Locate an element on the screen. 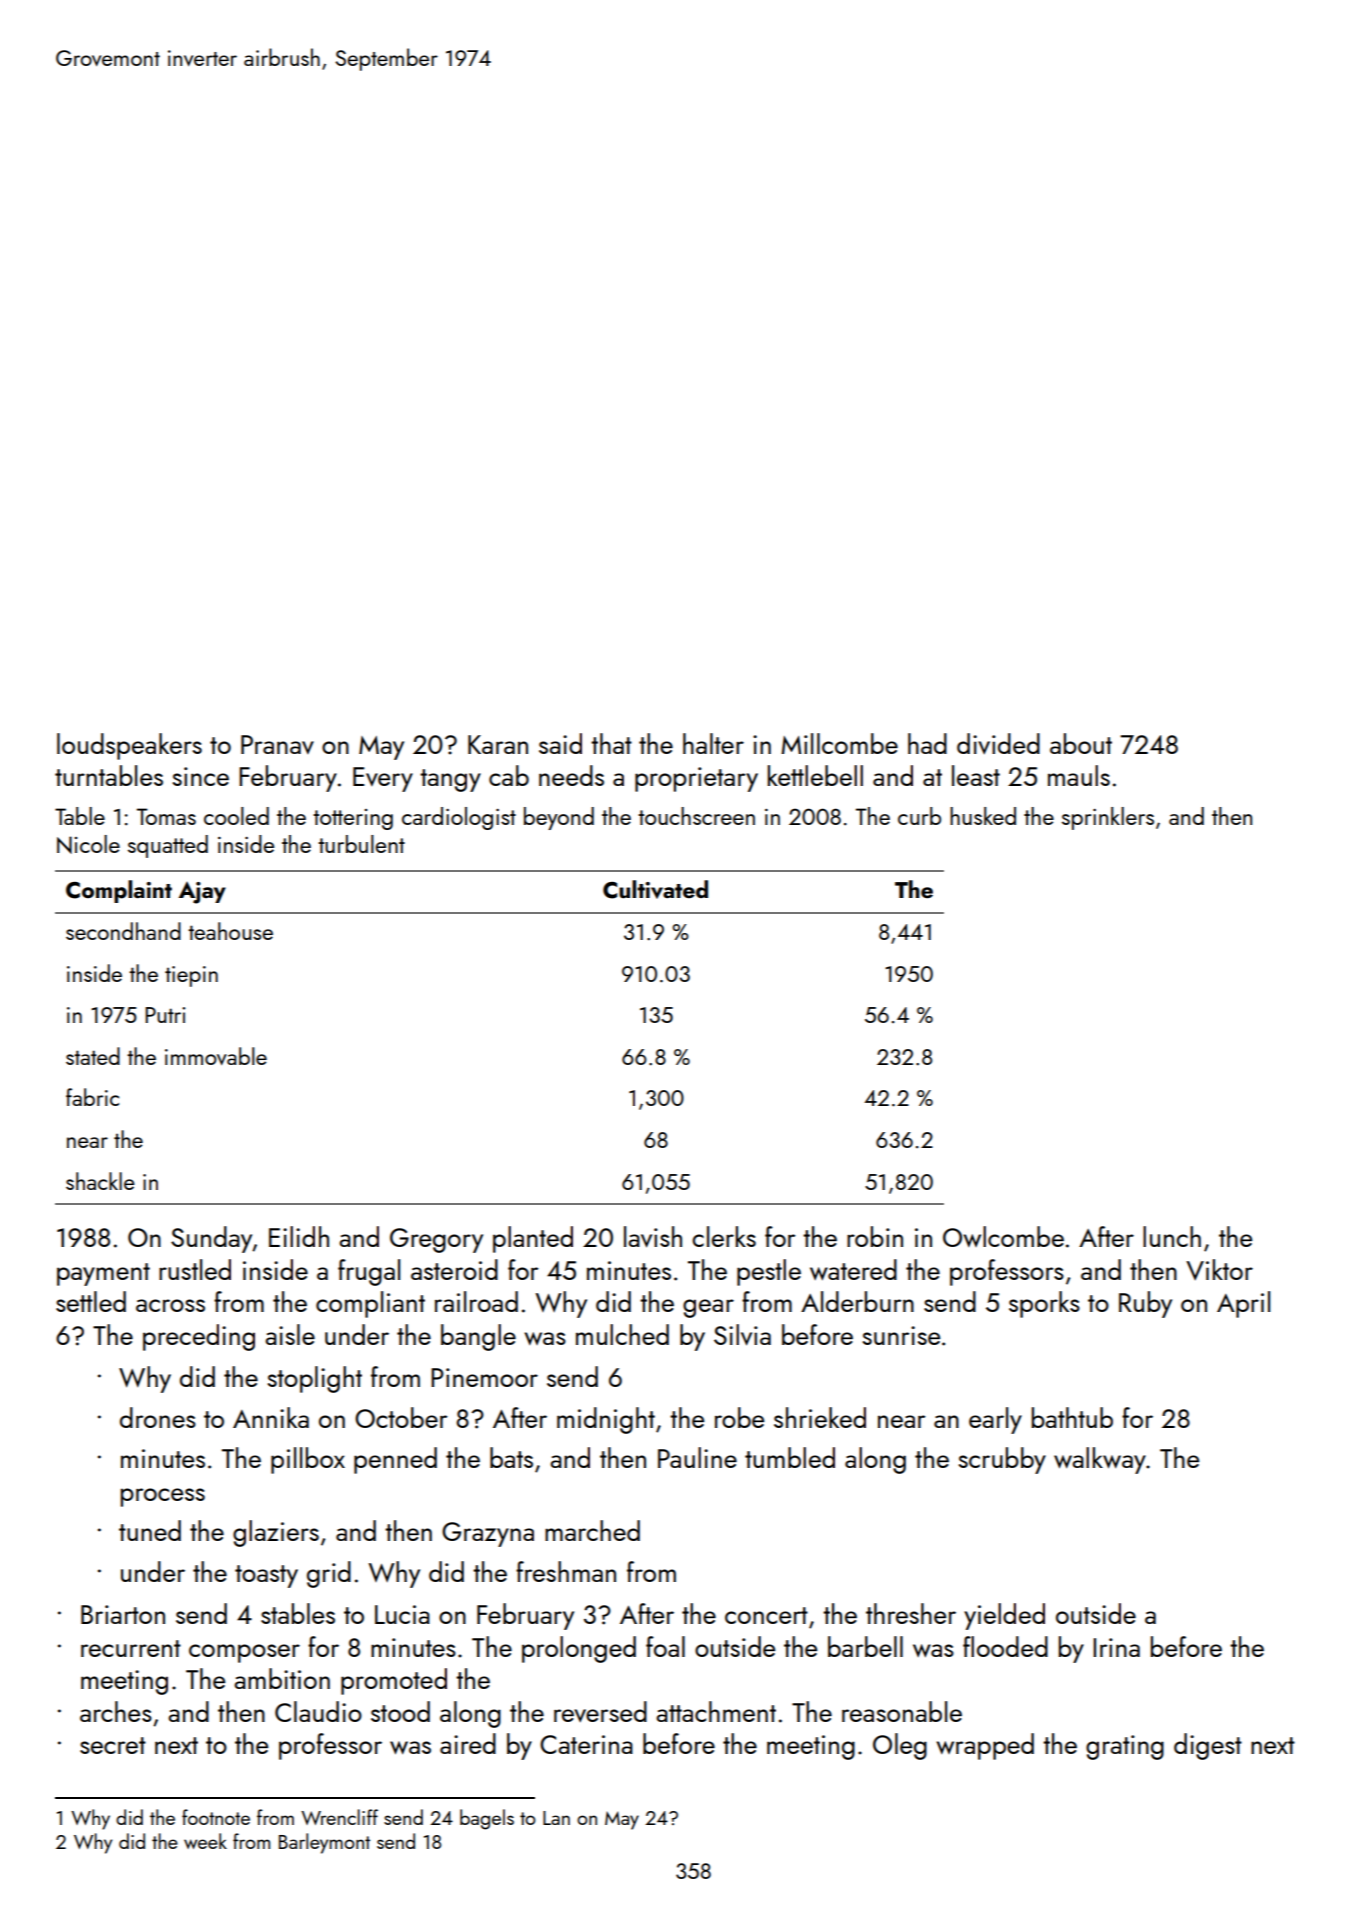 This screenshot has width=1350, height=1909. clerks is located at coordinates (724, 1236).
